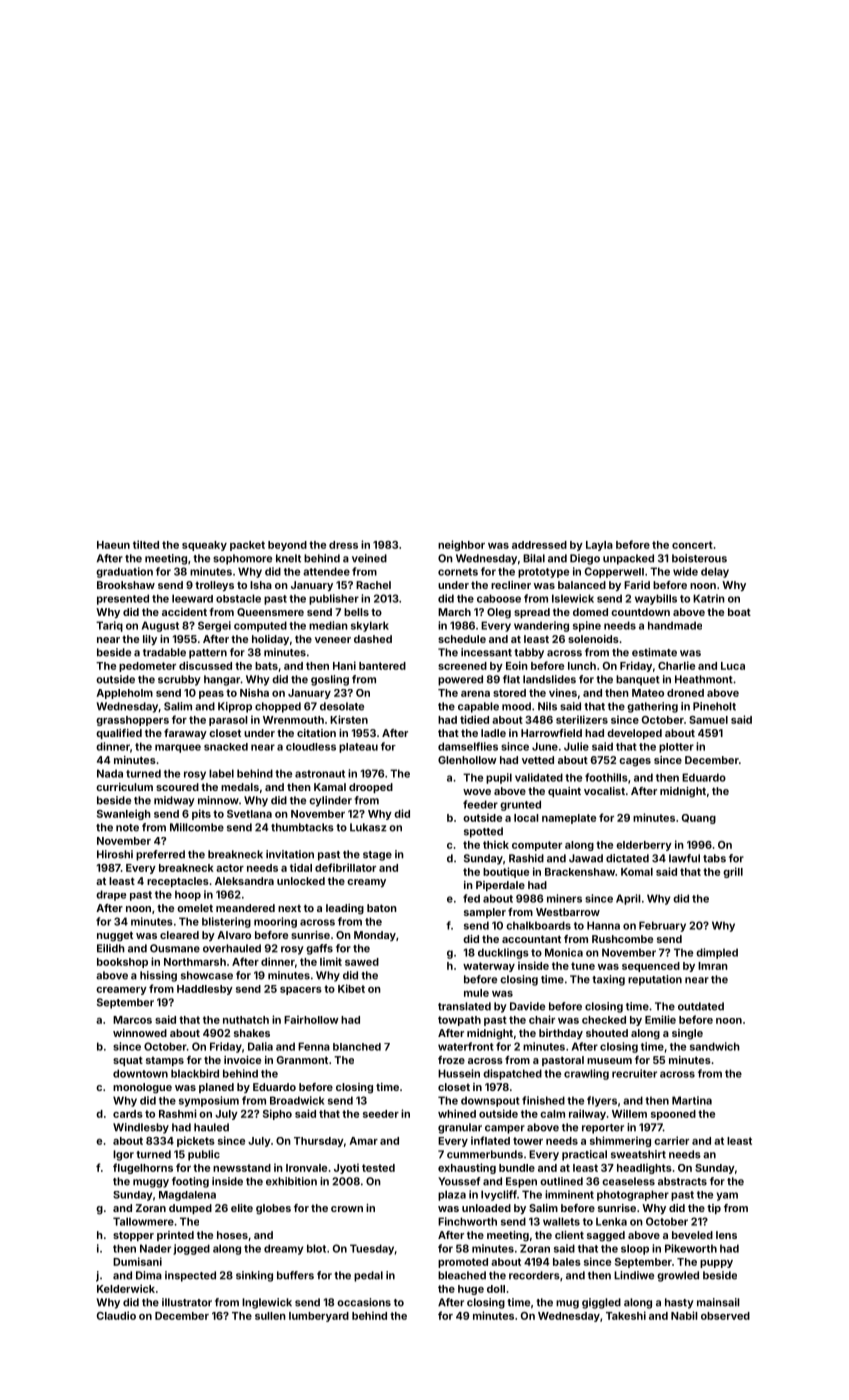  What do you see at coordinates (637, 585) in the document?
I see `Farid` at bounding box center [637, 585].
